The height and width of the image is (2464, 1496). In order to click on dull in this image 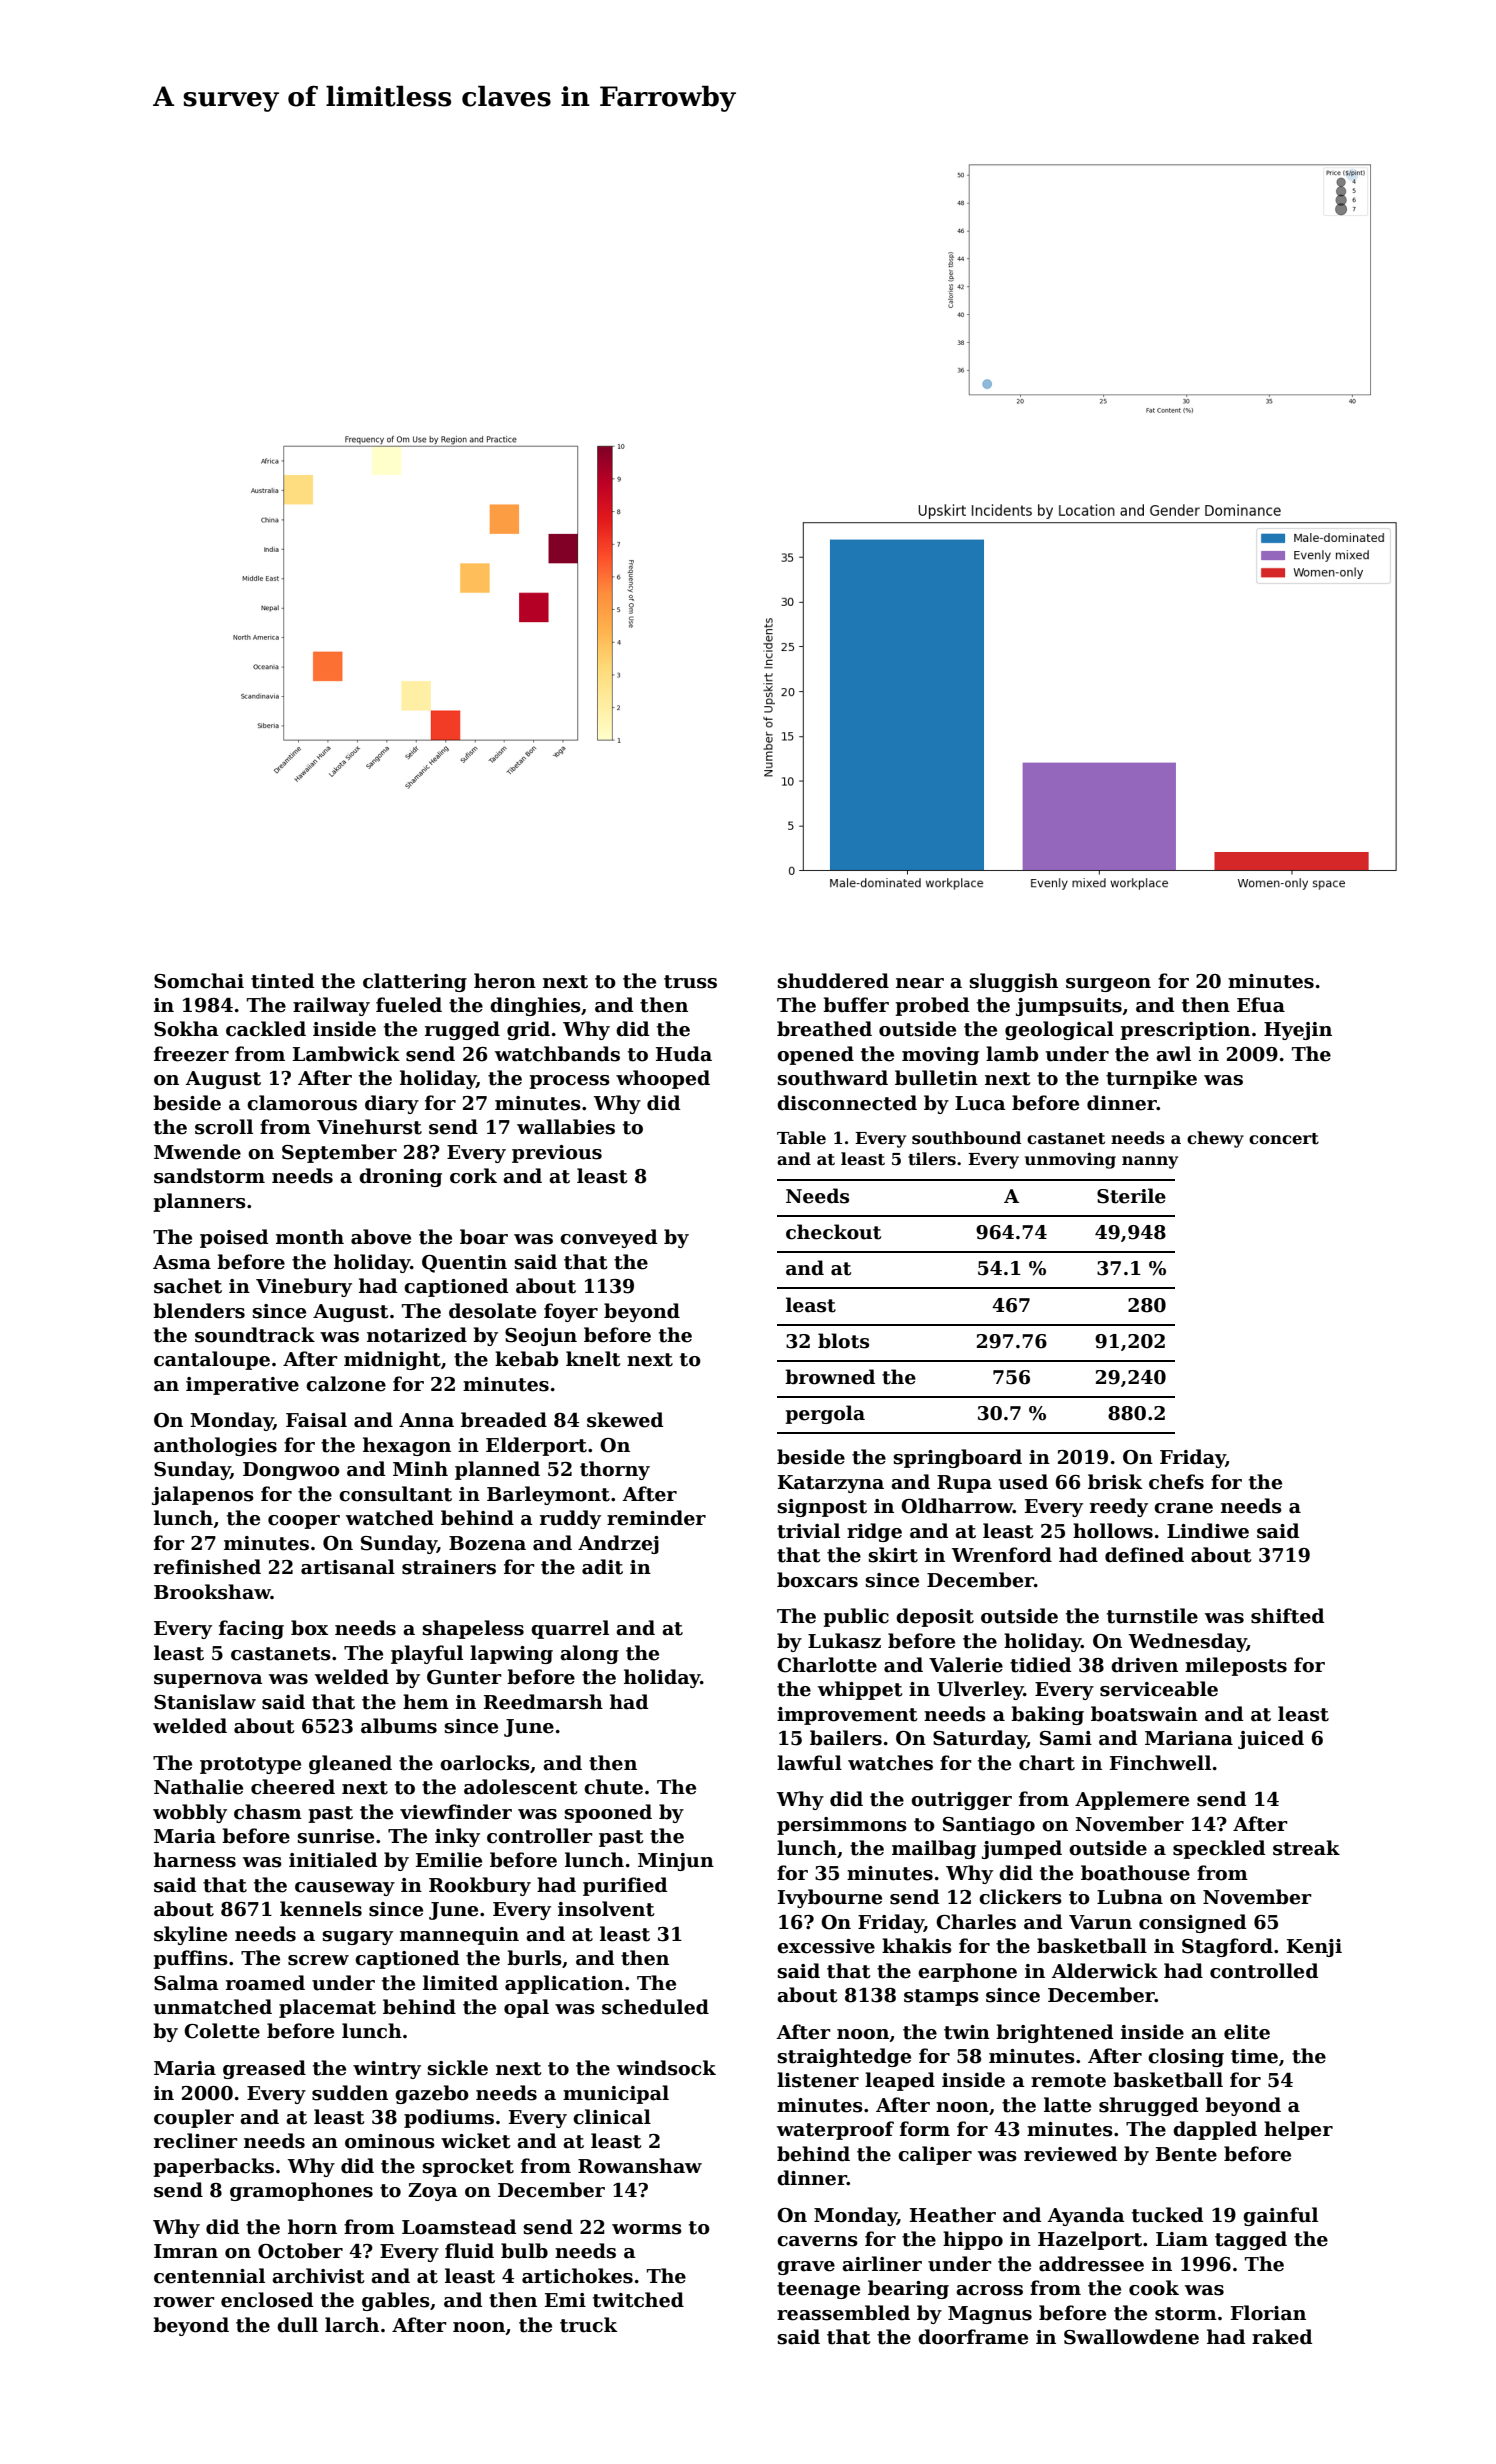, I will do `click(297, 2325)`.
